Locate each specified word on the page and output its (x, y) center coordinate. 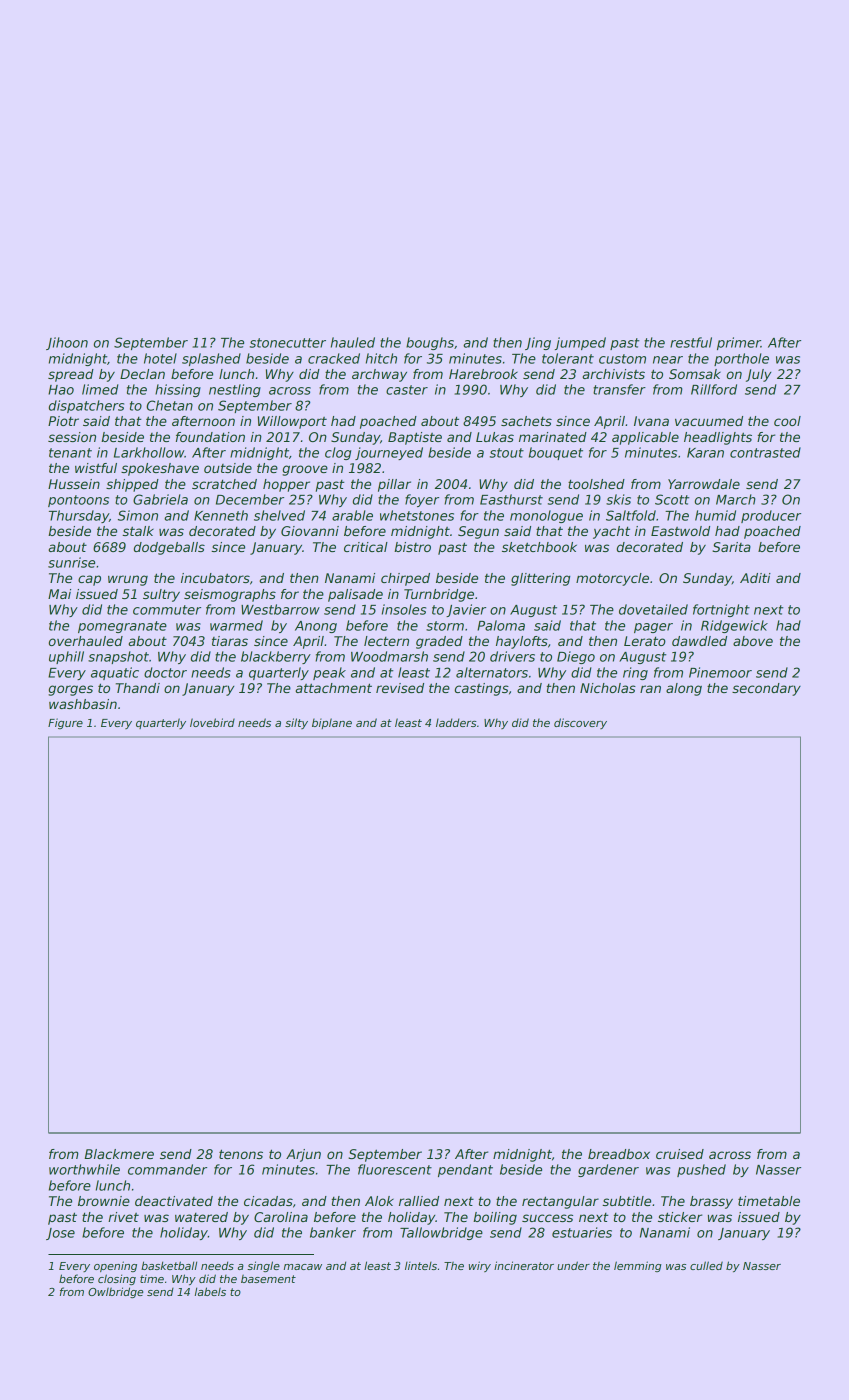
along (684, 689)
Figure (65, 723)
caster (407, 390)
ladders (456, 722)
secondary (766, 689)
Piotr (63, 421)
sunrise (71, 562)
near (668, 360)
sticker (680, 1217)
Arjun (303, 1155)
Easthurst (511, 499)
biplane (332, 723)
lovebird (212, 722)
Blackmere (119, 1154)
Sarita (731, 547)
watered (201, 1217)
